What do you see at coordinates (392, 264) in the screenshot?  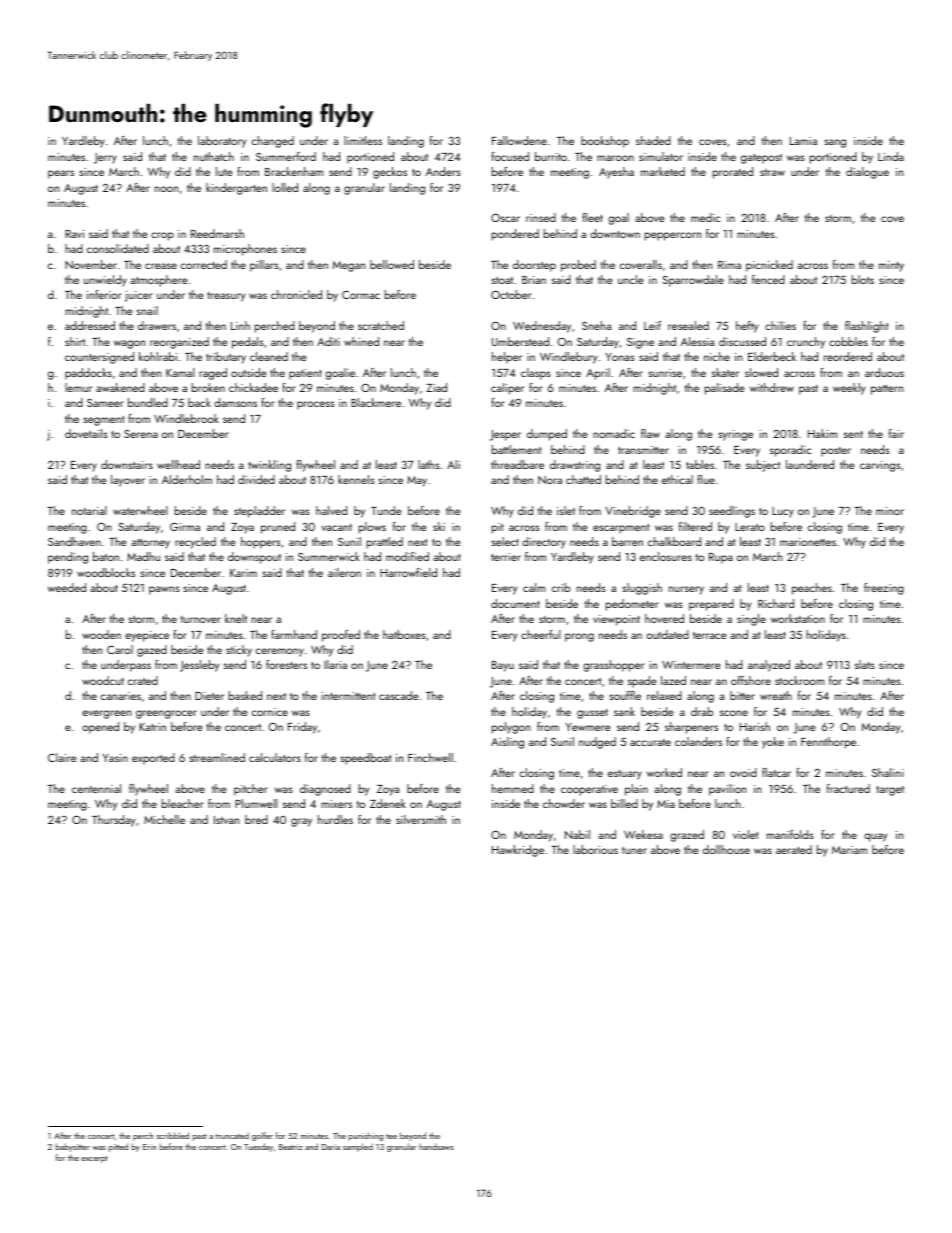 I see `bellowed` at bounding box center [392, 264].
